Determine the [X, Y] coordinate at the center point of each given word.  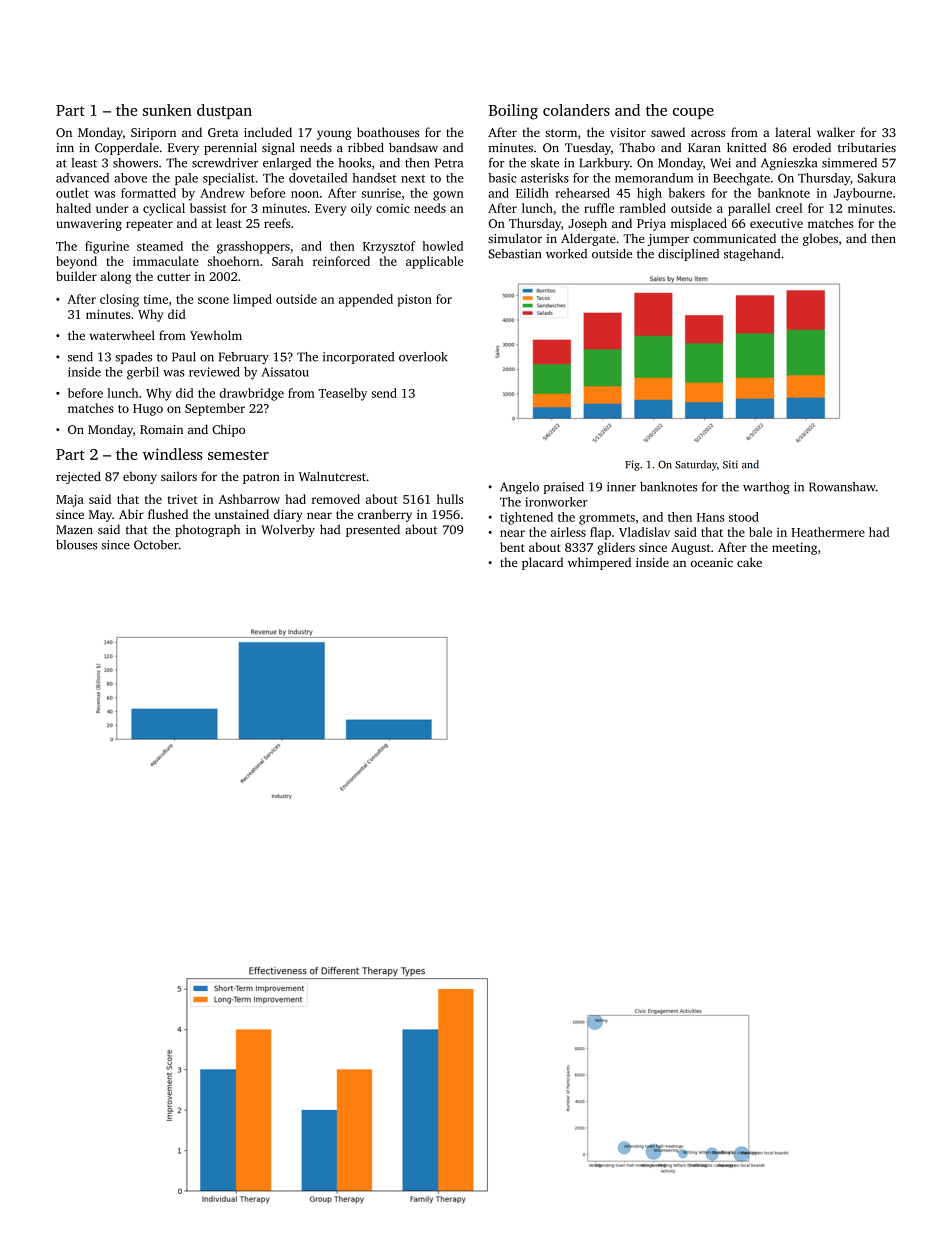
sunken [167, 110]
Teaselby [343, 394]
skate [545, 163]
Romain [161, 429]
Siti [730, 464]
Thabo [637, 148]
